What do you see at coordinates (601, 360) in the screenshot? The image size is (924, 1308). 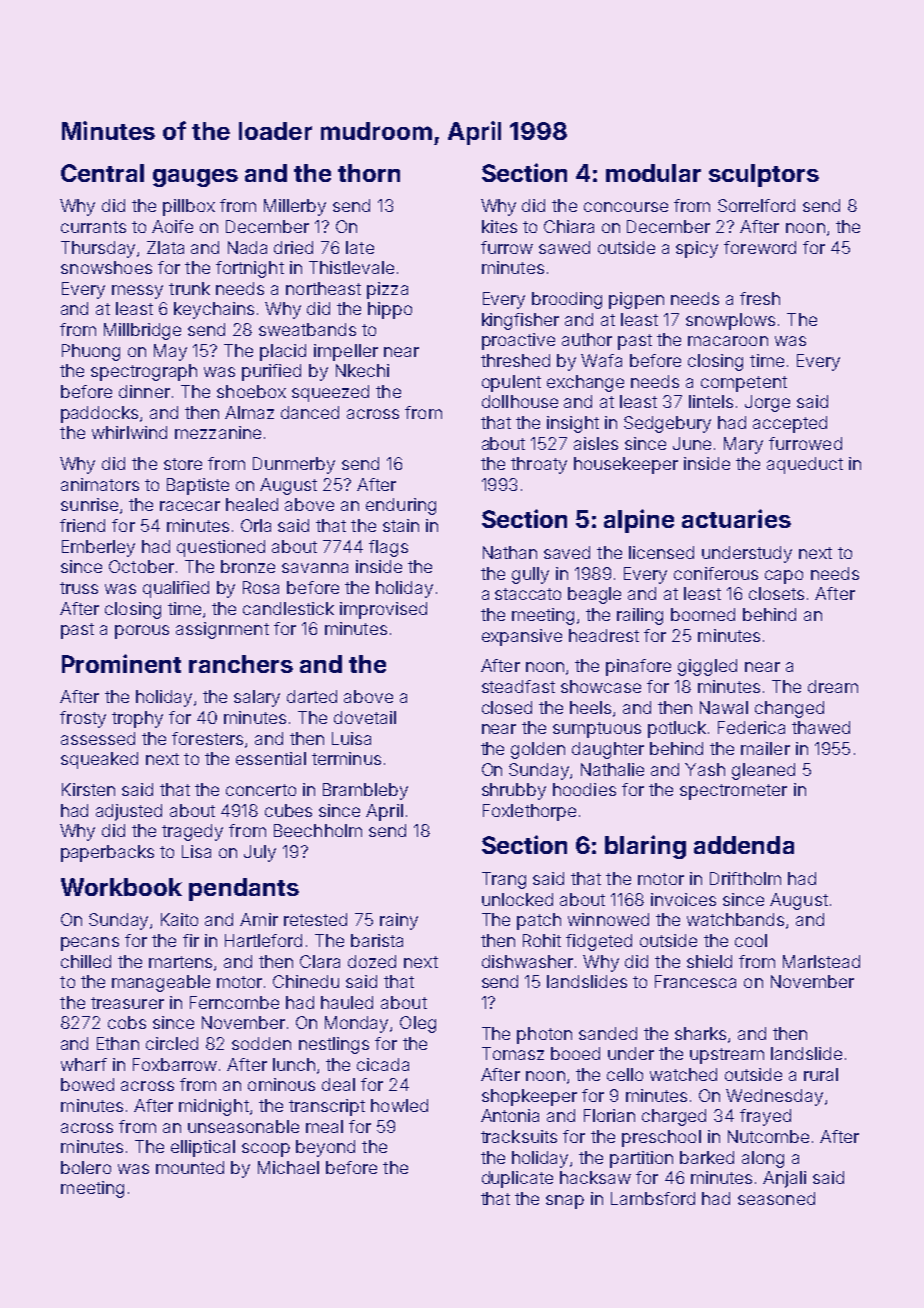 I see `Wafa` at bounding box center [601, 360].
